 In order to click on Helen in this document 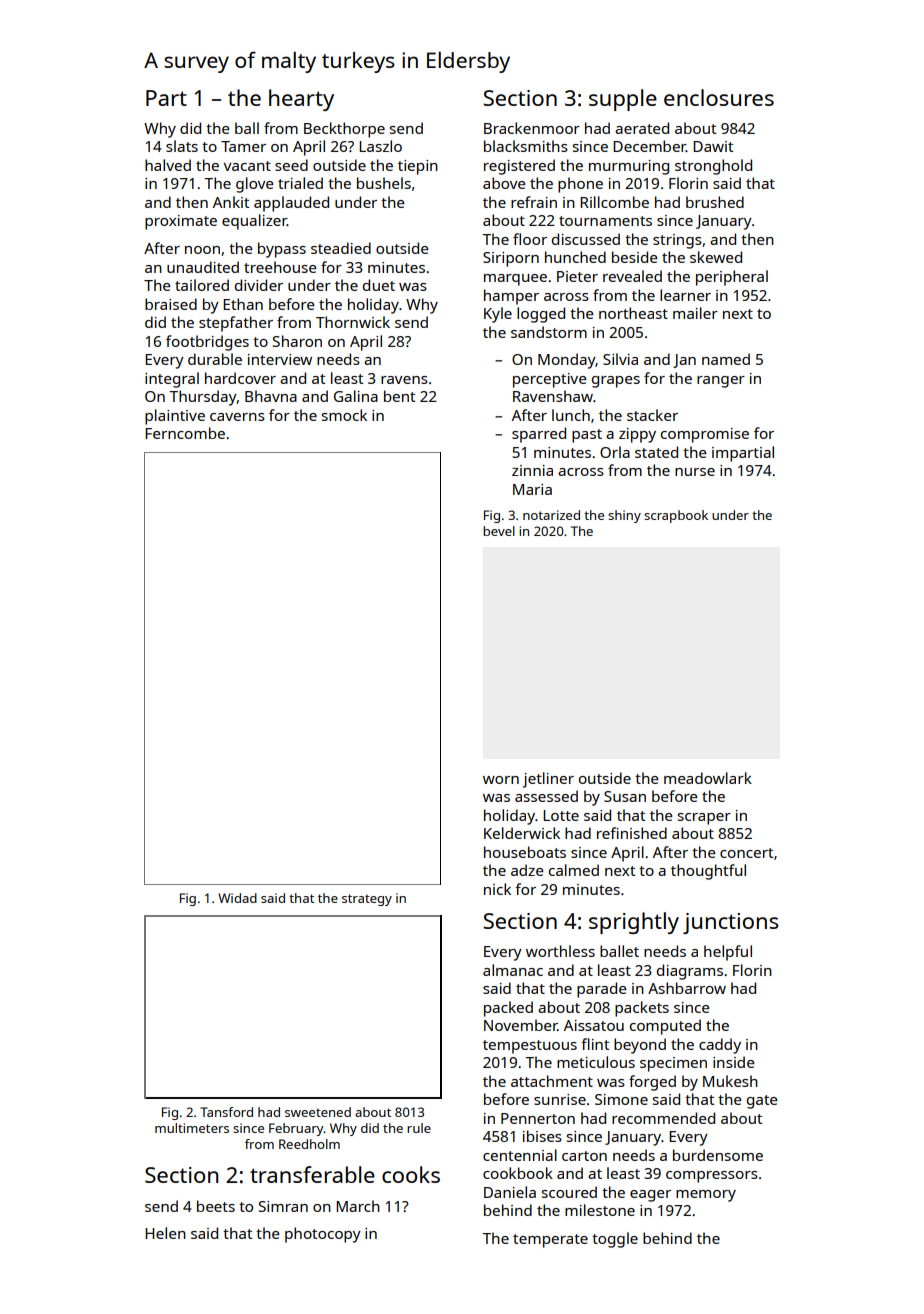, I will do `click(165, 1233)`.
